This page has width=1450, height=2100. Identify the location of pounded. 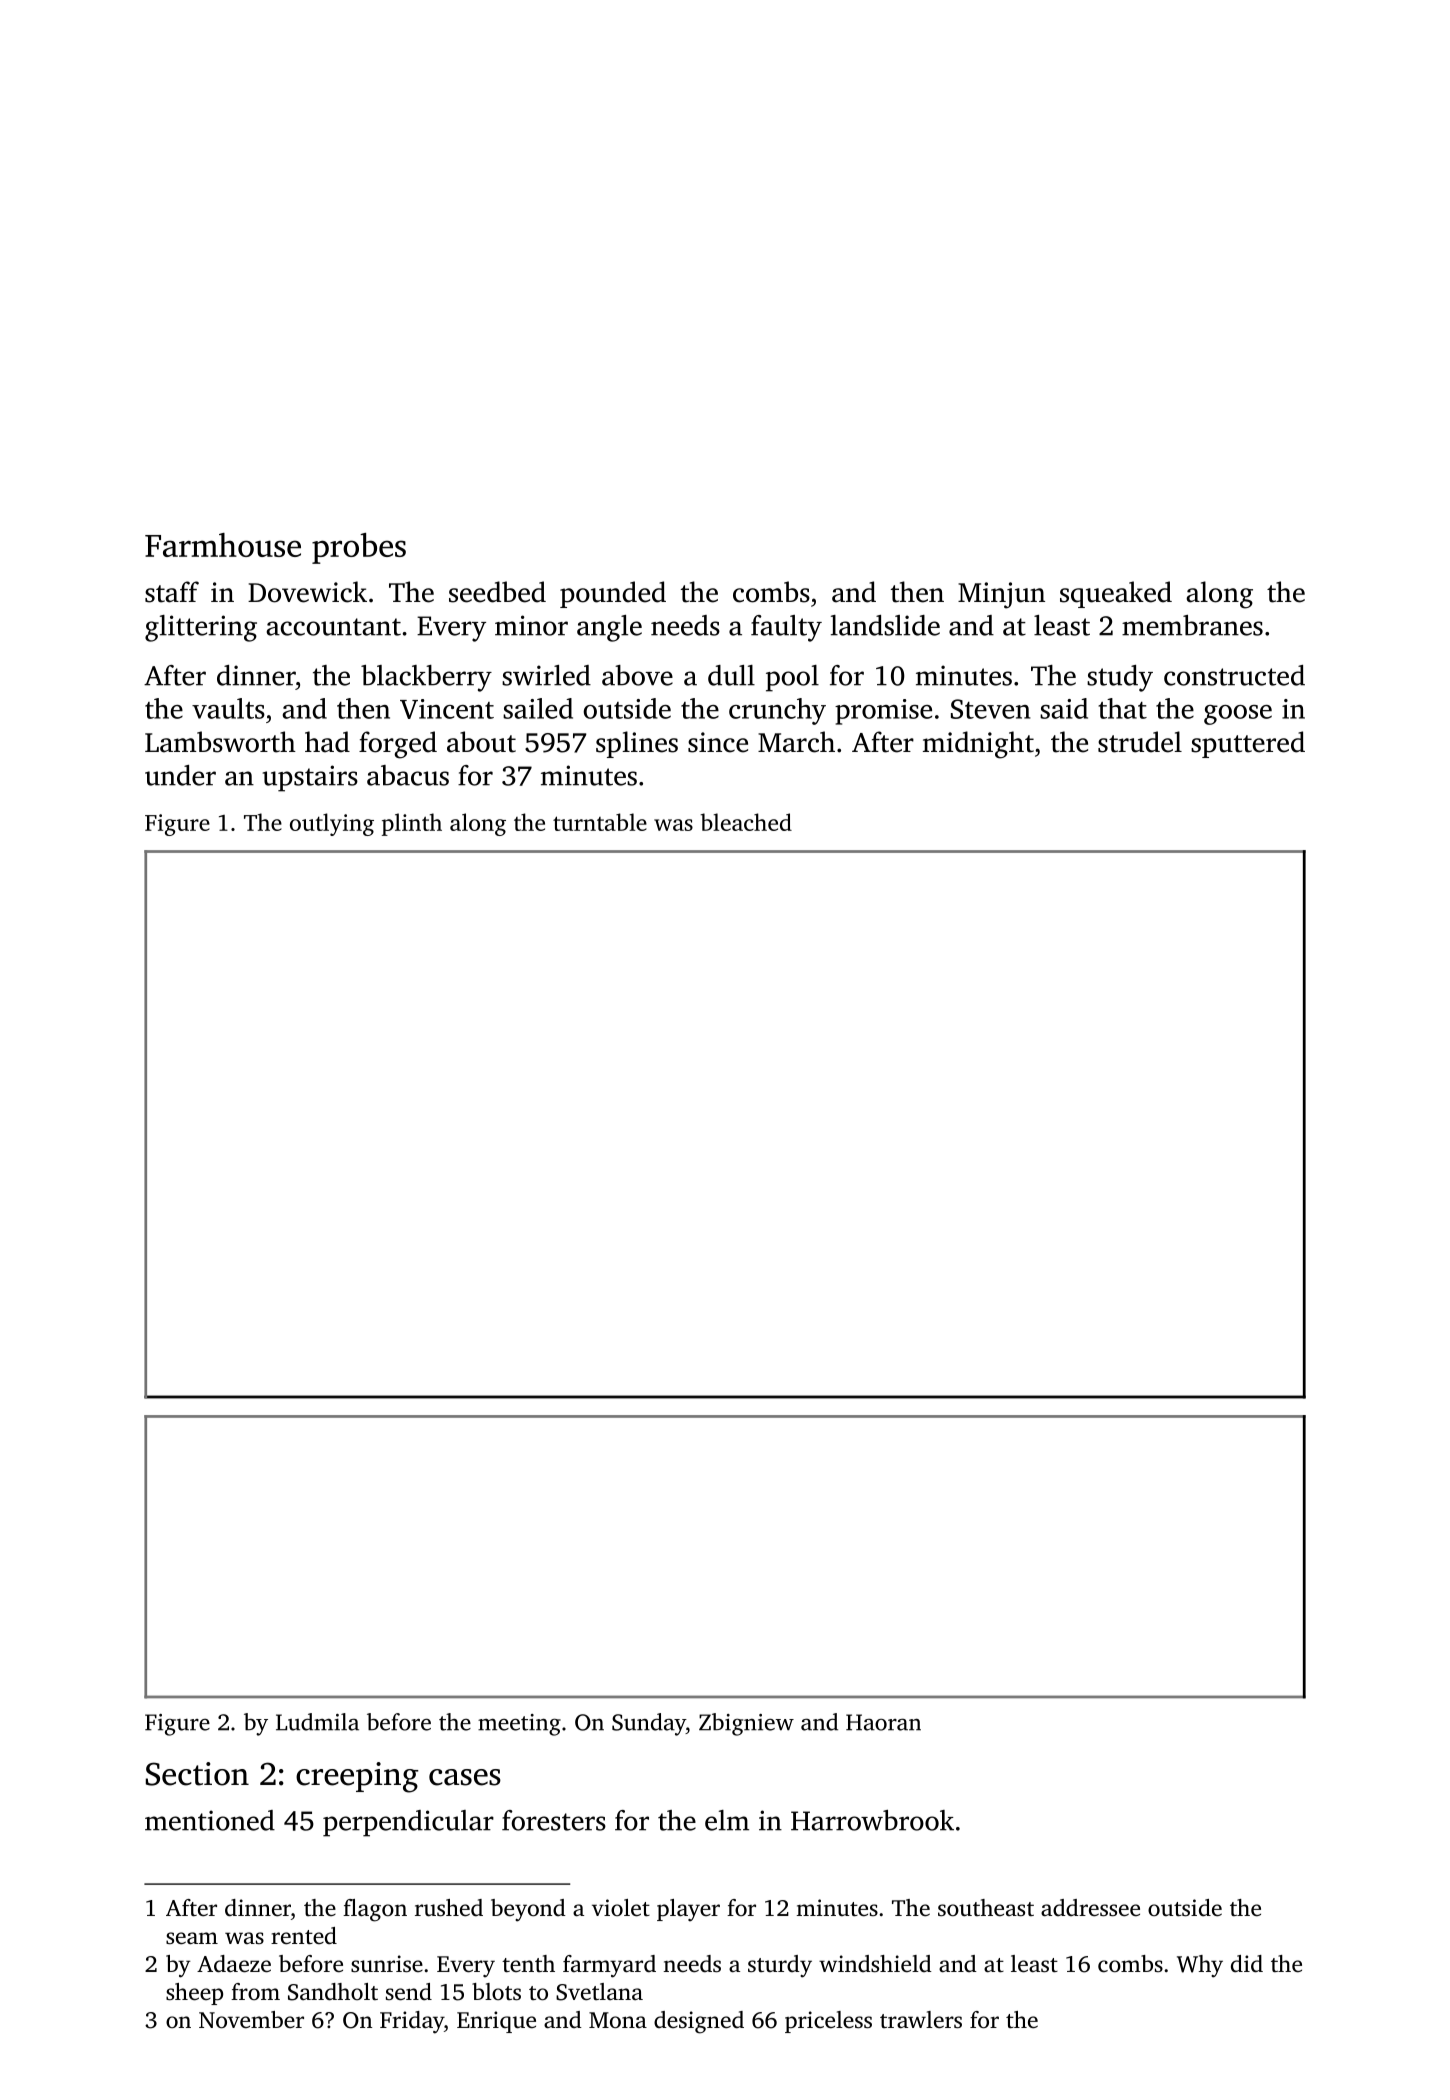
(613, 594).
